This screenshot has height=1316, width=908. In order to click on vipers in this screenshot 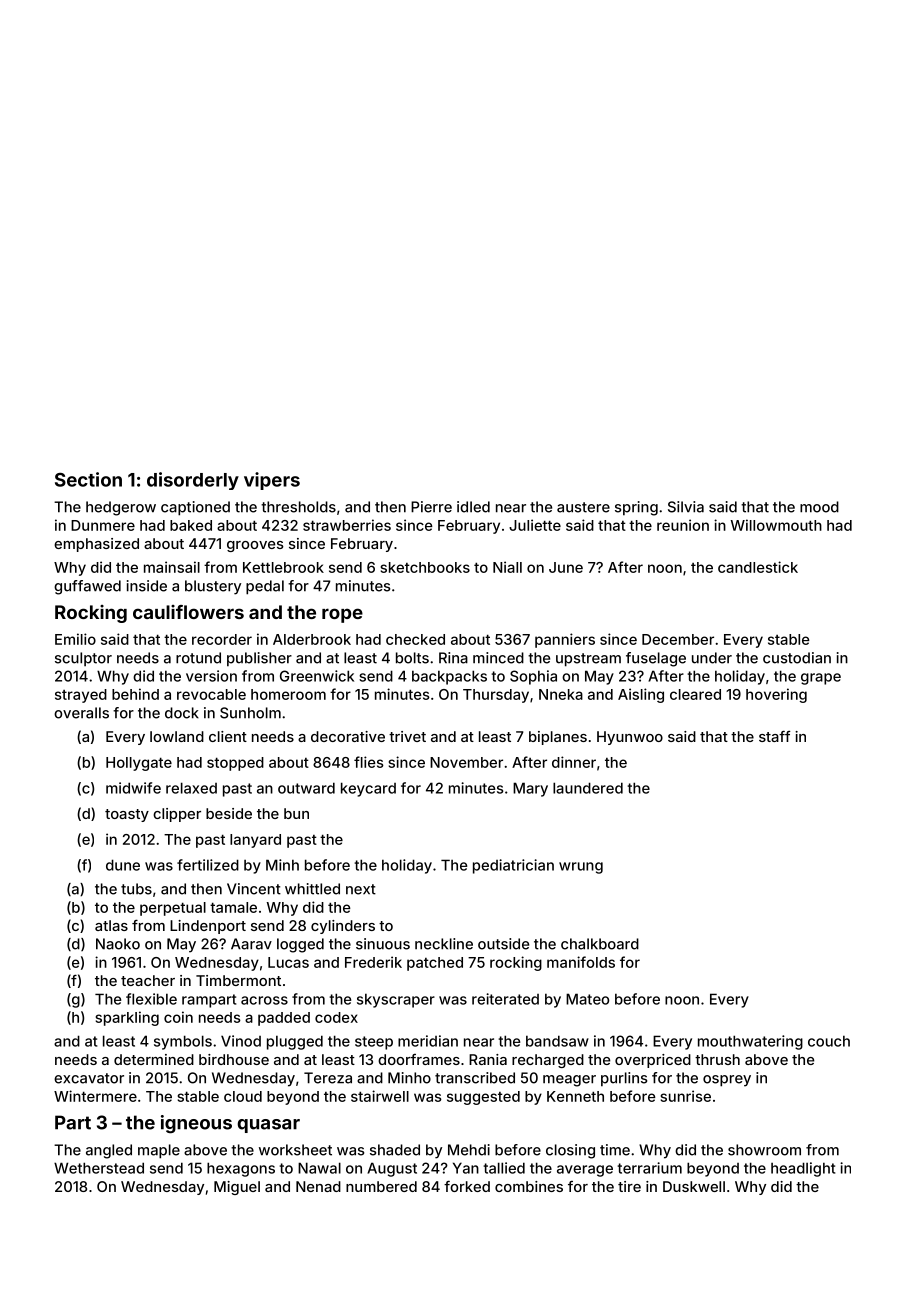, I will do `click(272, 481)`.
